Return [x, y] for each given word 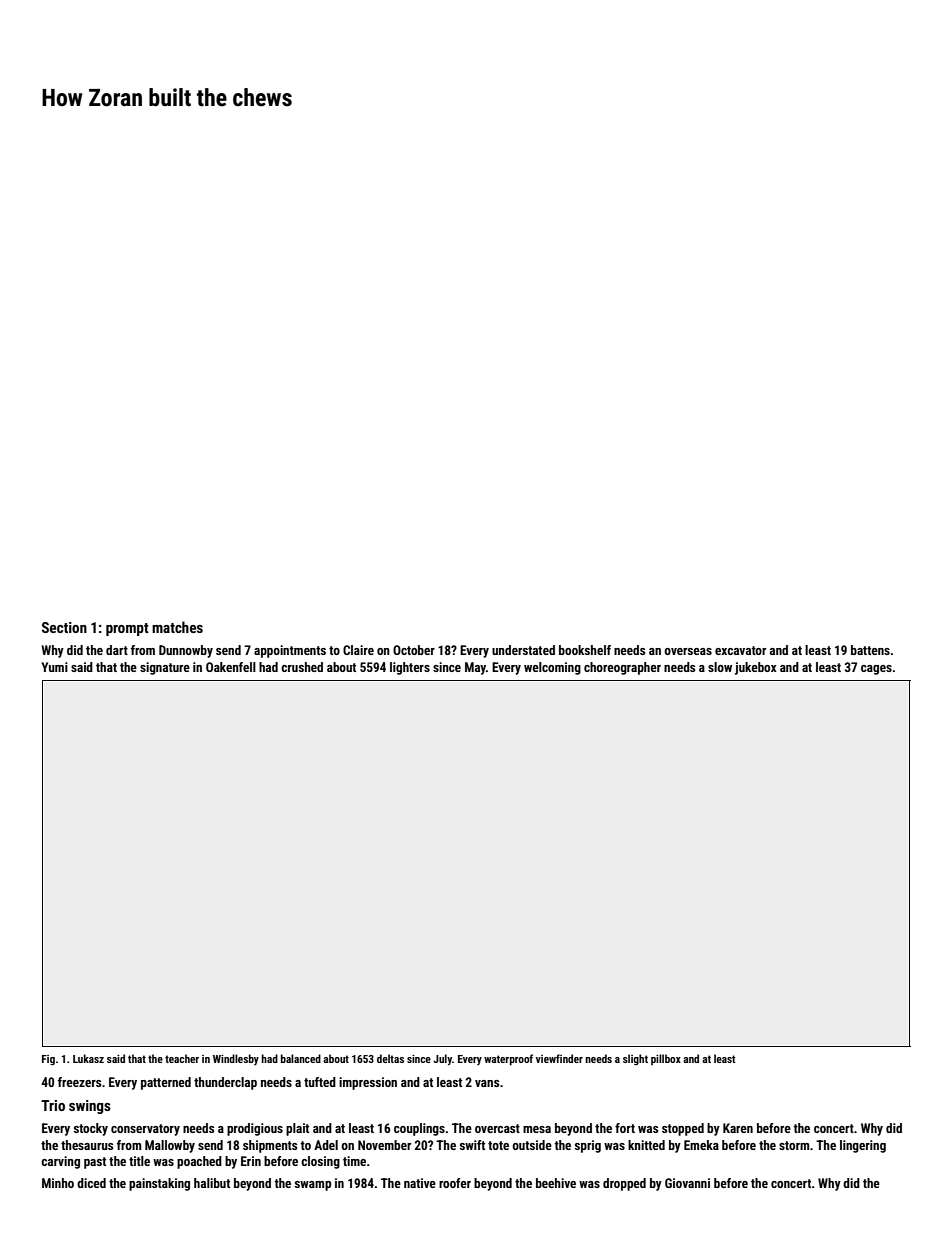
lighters [410, 668]
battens [870, 650]
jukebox [756, 668]
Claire [358, 650]
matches [177, 627]
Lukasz [88, 1058]
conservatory [145, 1130]
